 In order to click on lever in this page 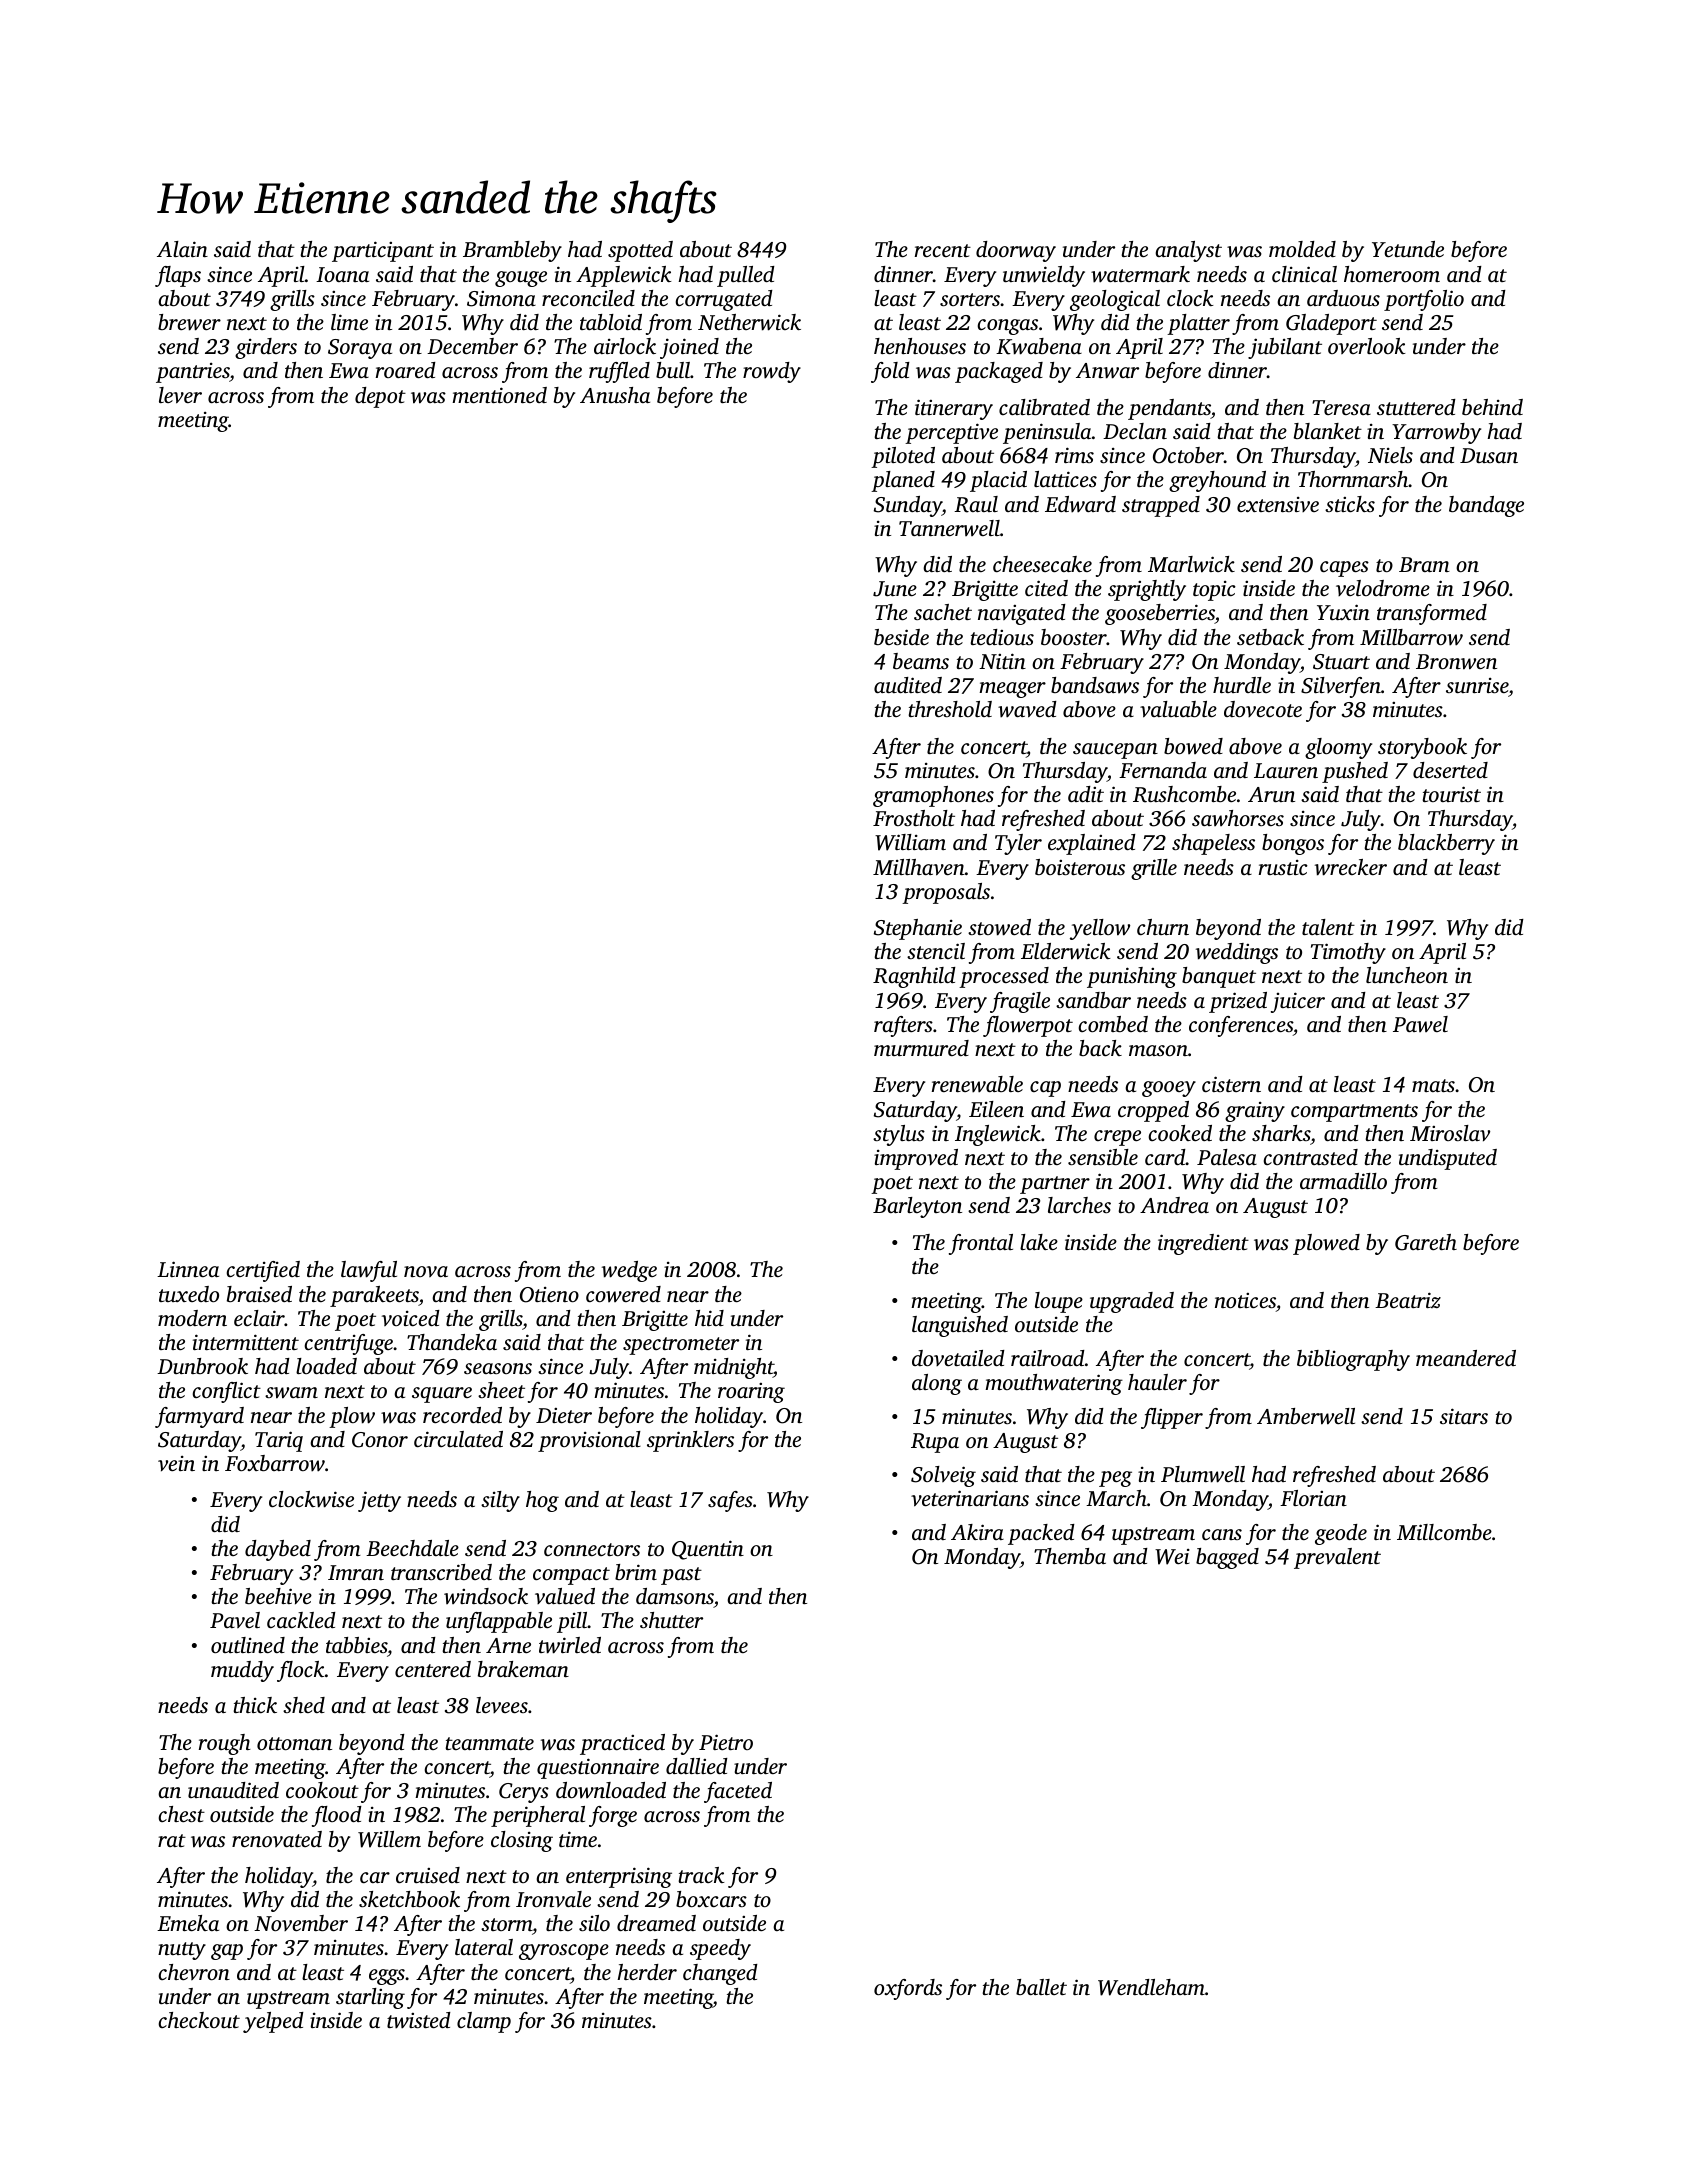, I will do `click(180, 395)`.
